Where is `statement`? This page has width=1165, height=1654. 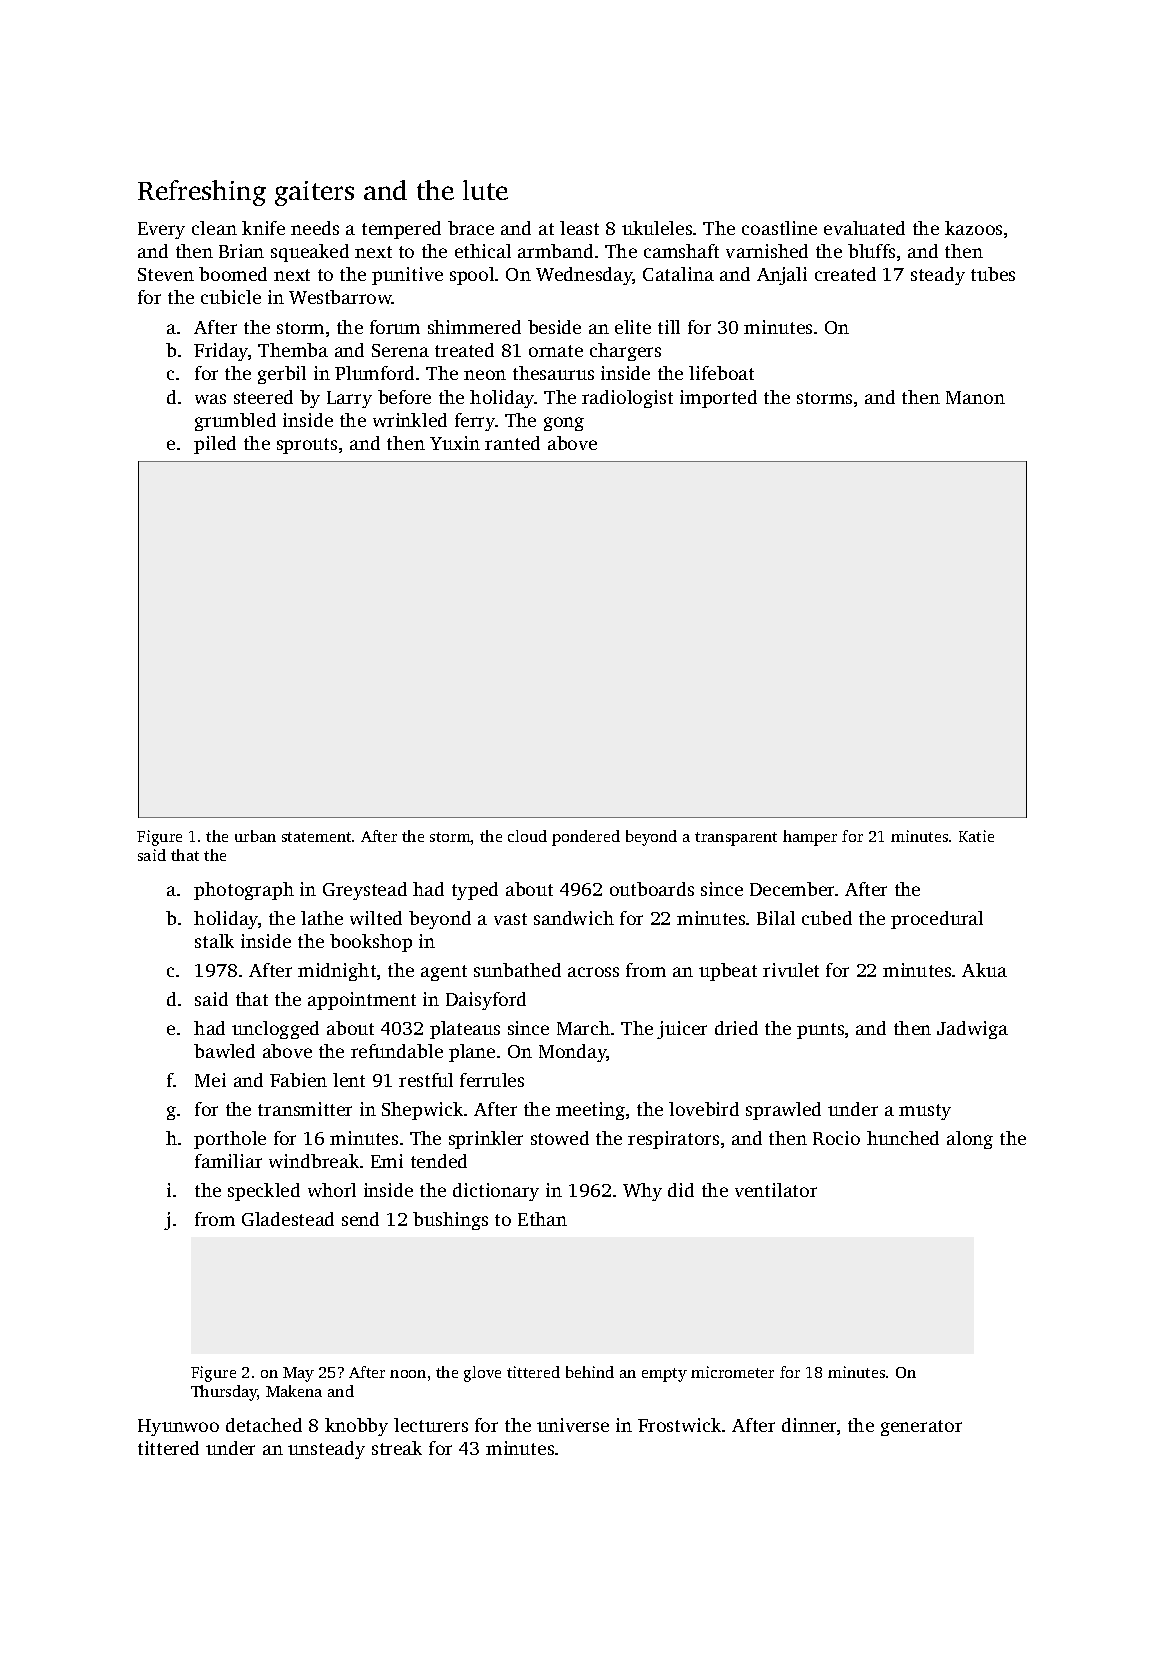 statement is located at coordinates (316, 837).
